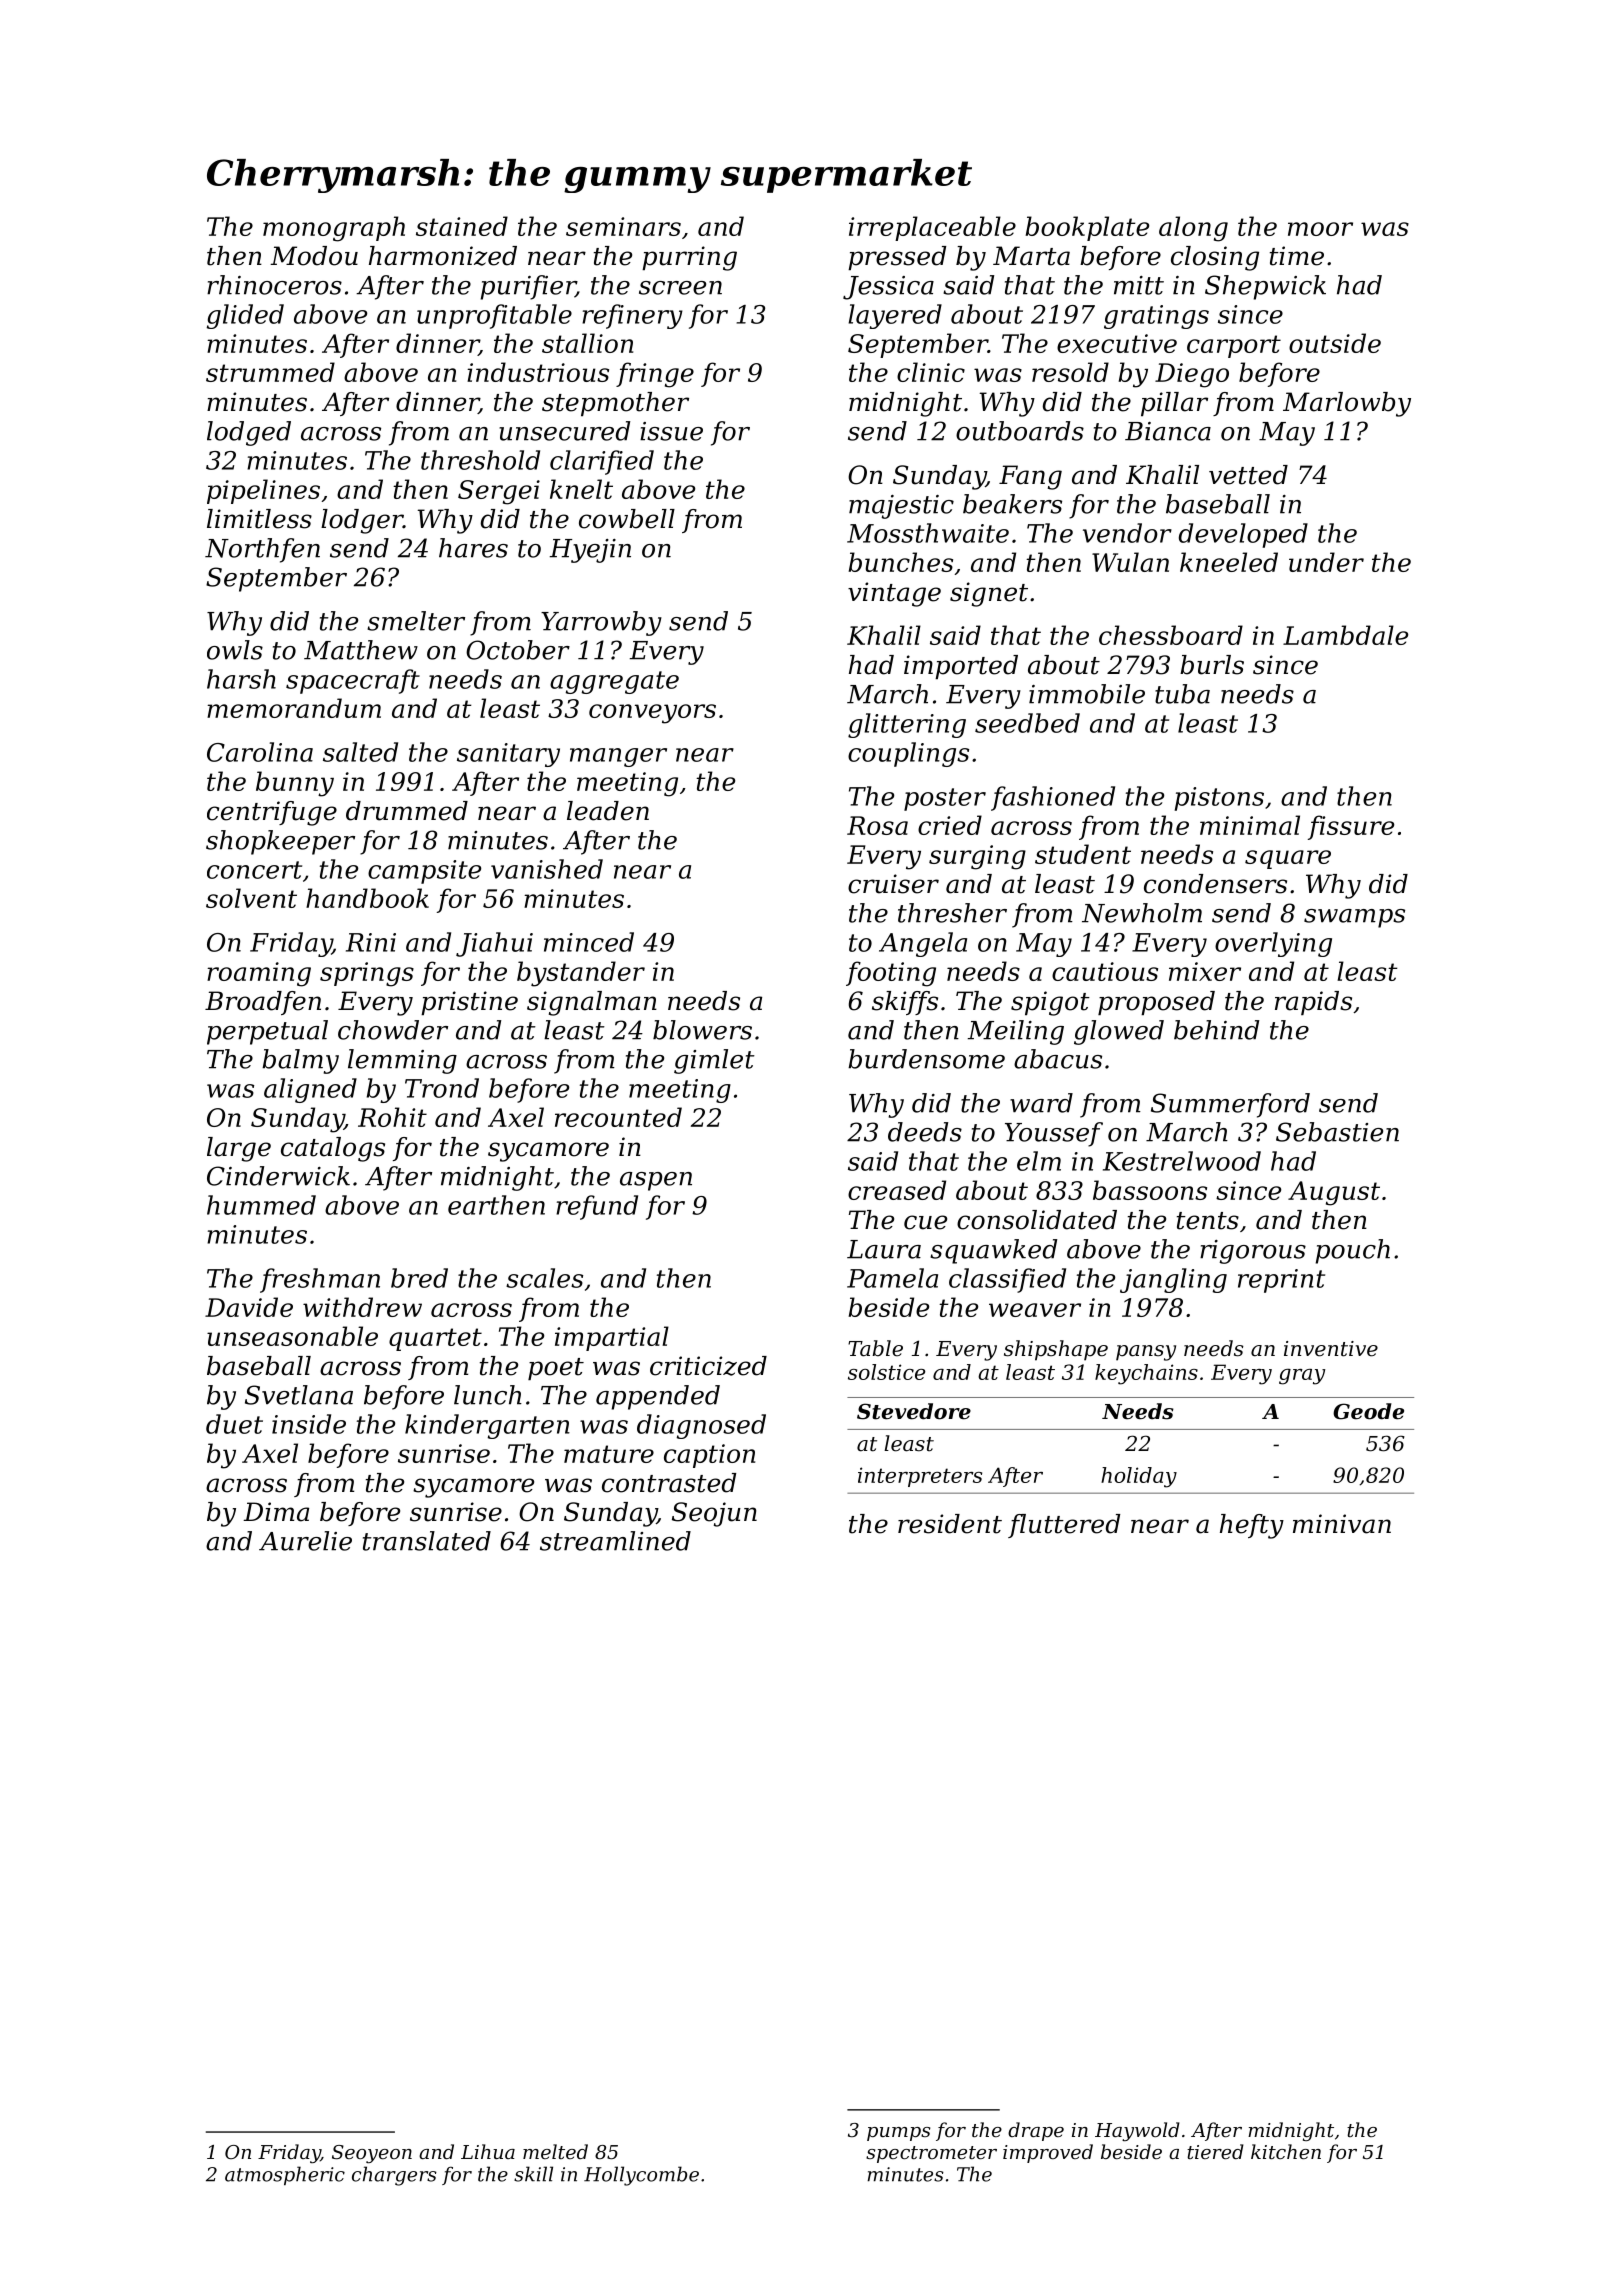 This screenshot has height=2292, width=1620. Describe the element at coordinates (1286, 2151) in the screenshot. I see `kitchen` at that location.
